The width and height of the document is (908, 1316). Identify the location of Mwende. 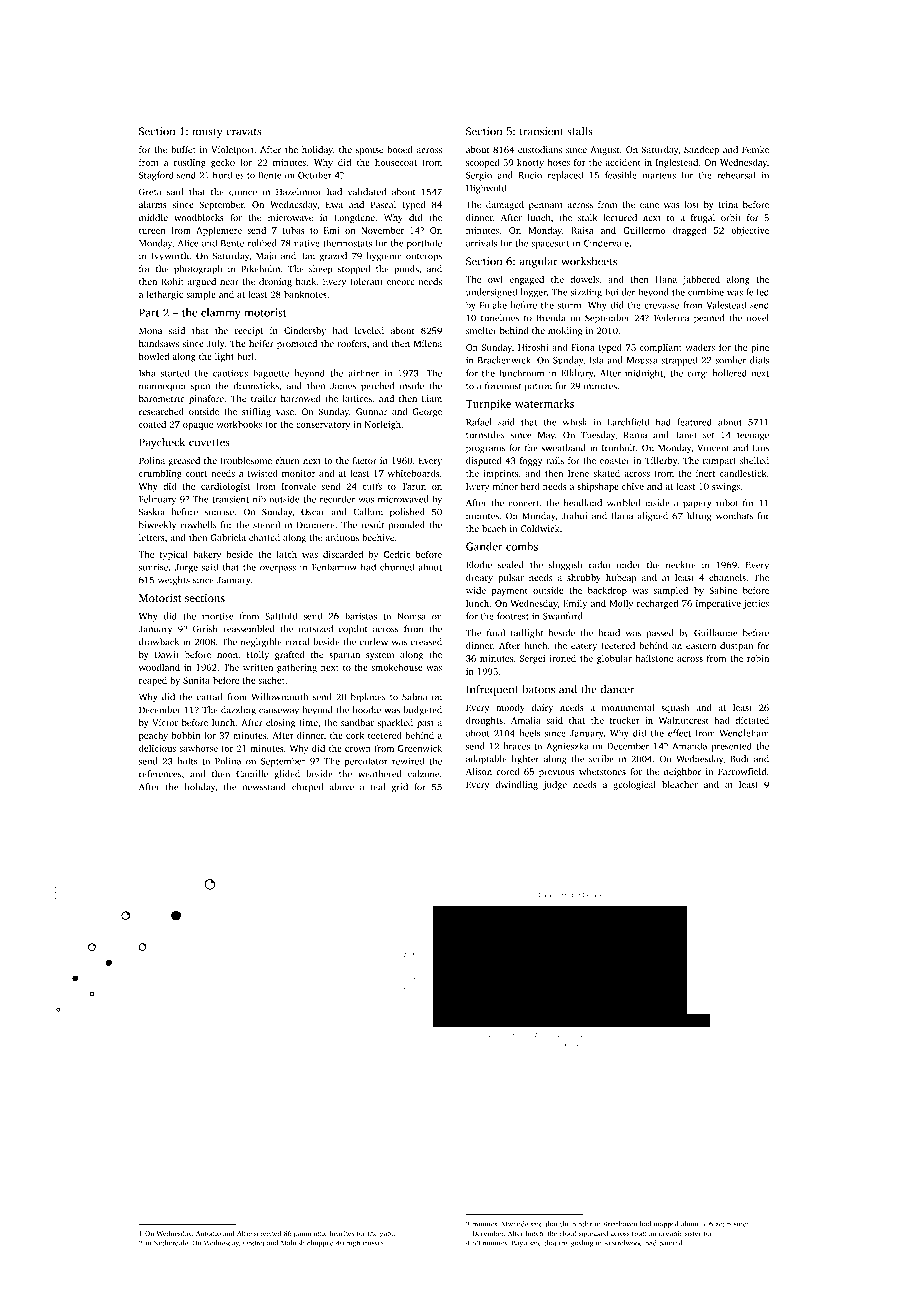
(515, 1224).
